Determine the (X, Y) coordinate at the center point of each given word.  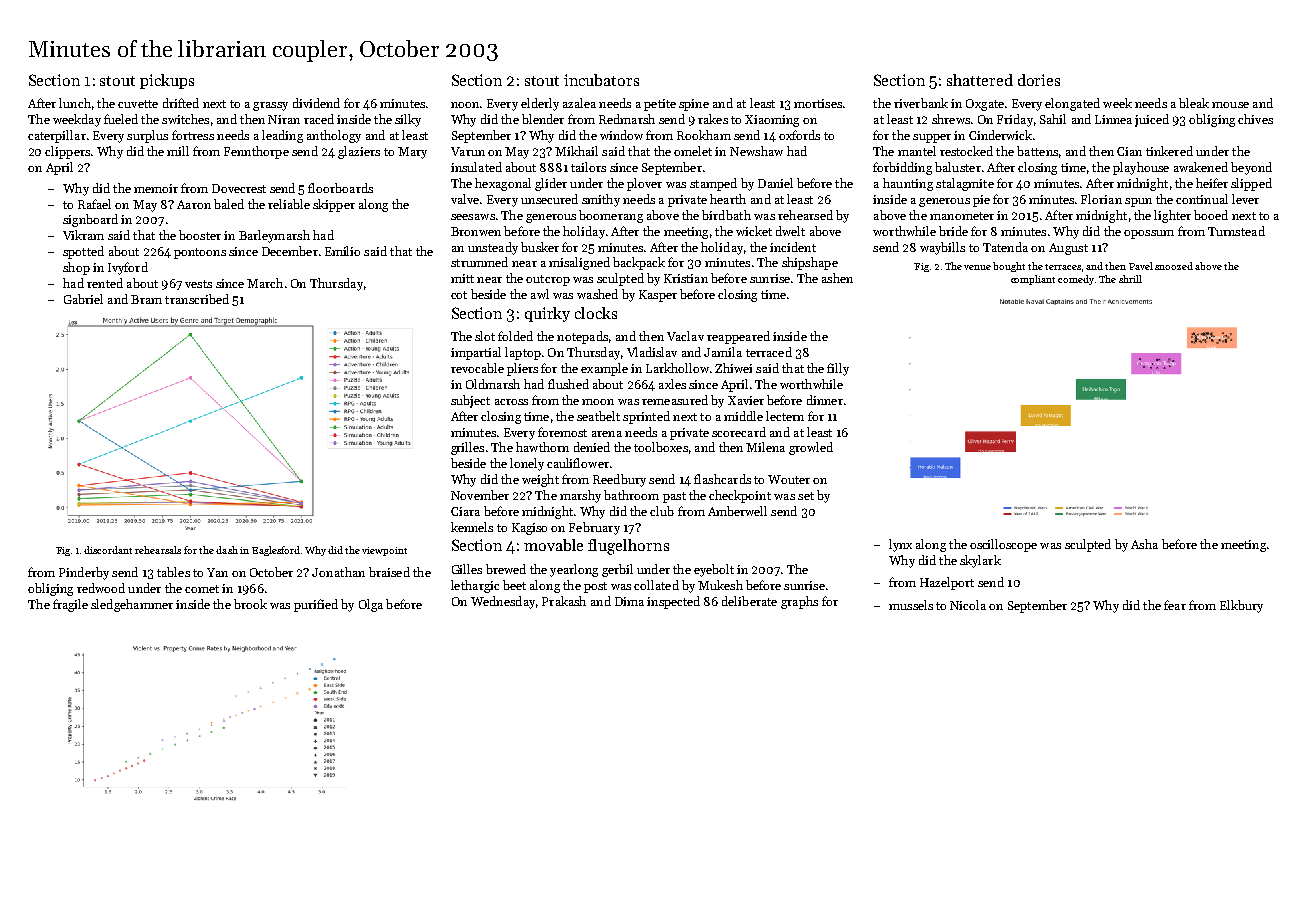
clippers (67, 152)
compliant (1033, 280)
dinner (825, 400)
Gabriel (83, 299)
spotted (83, 252)
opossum (1149, 234)
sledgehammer (132, 605)
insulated (476, 167)
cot (459, 295)
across (511, 402)
